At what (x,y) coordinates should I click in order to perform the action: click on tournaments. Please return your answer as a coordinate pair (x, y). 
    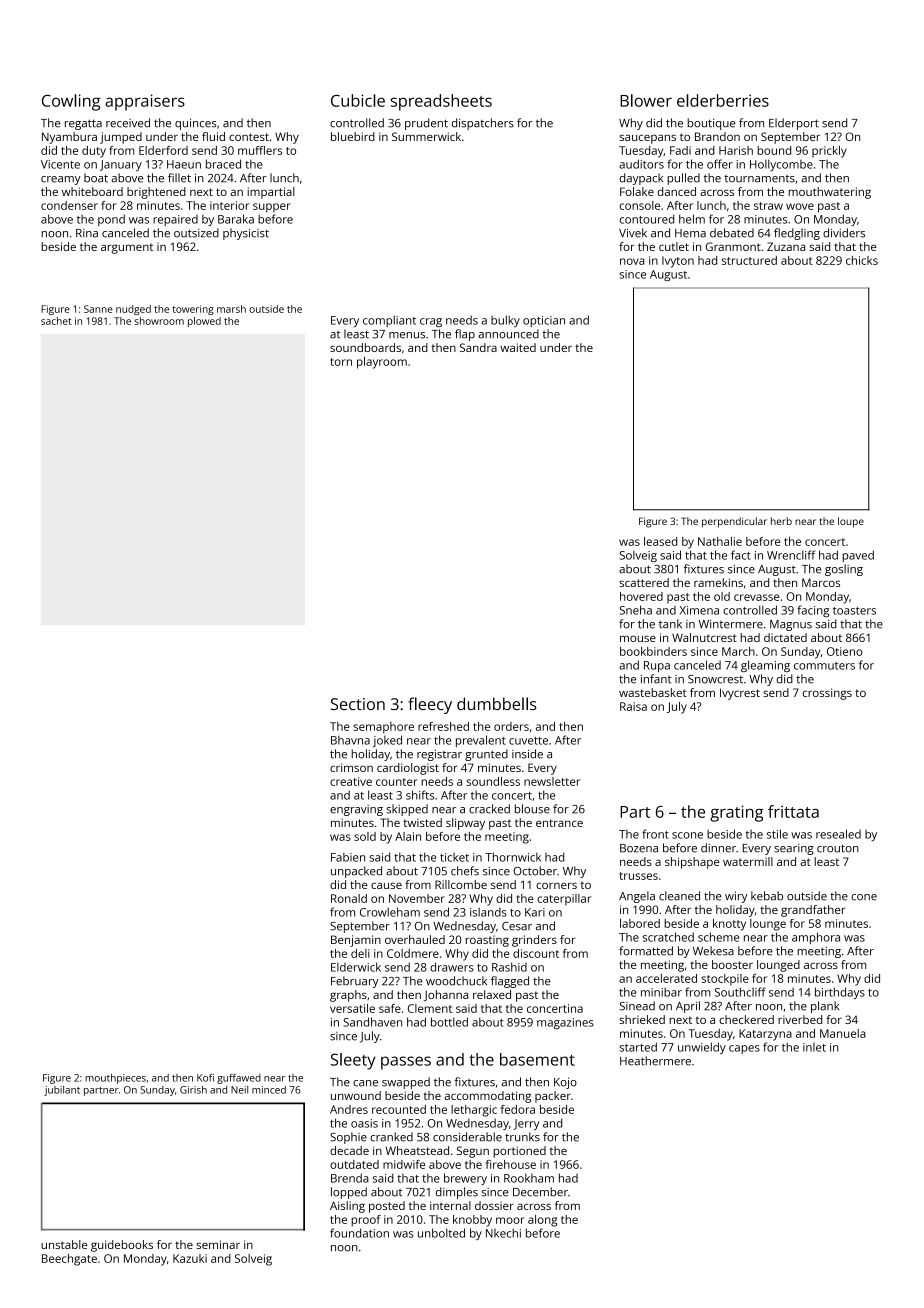
    Looking at the image, I should click on (759, 179).
